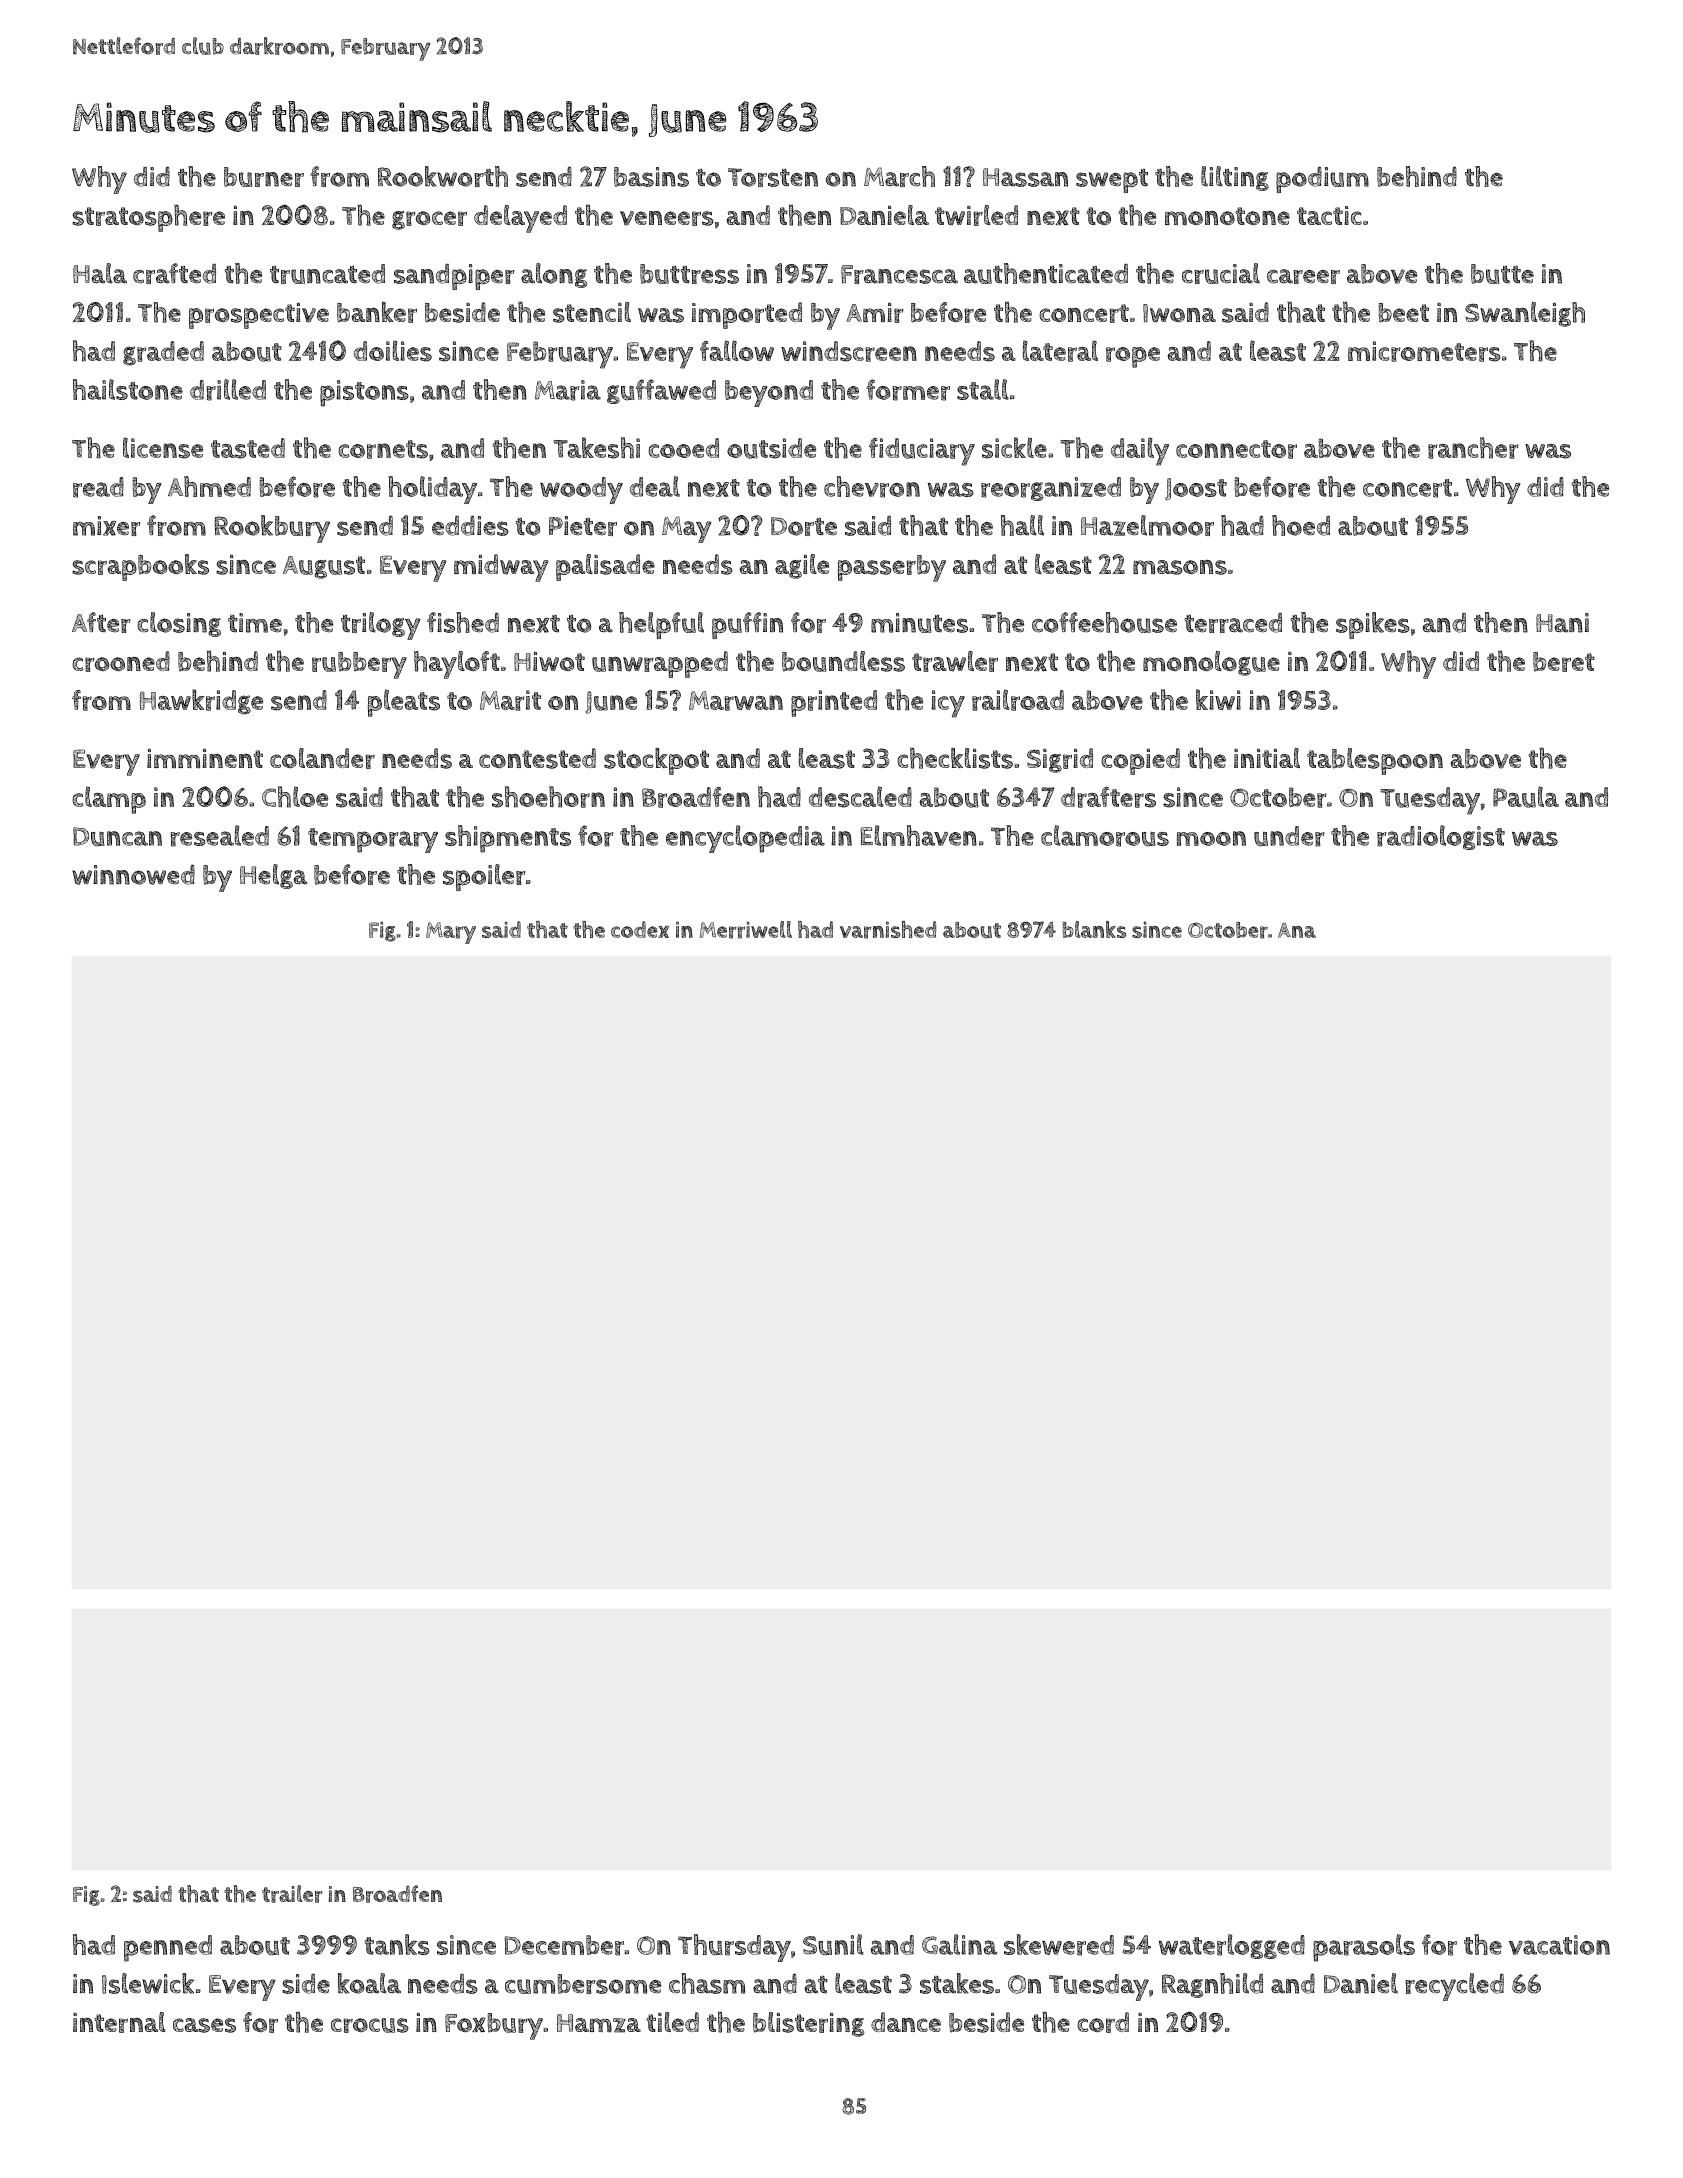 Image resolution: width=1683 pixels, height=2178 pixels. Describe the element at coordinates (443, 176) in the image. I see `Rookworth` at that location.
